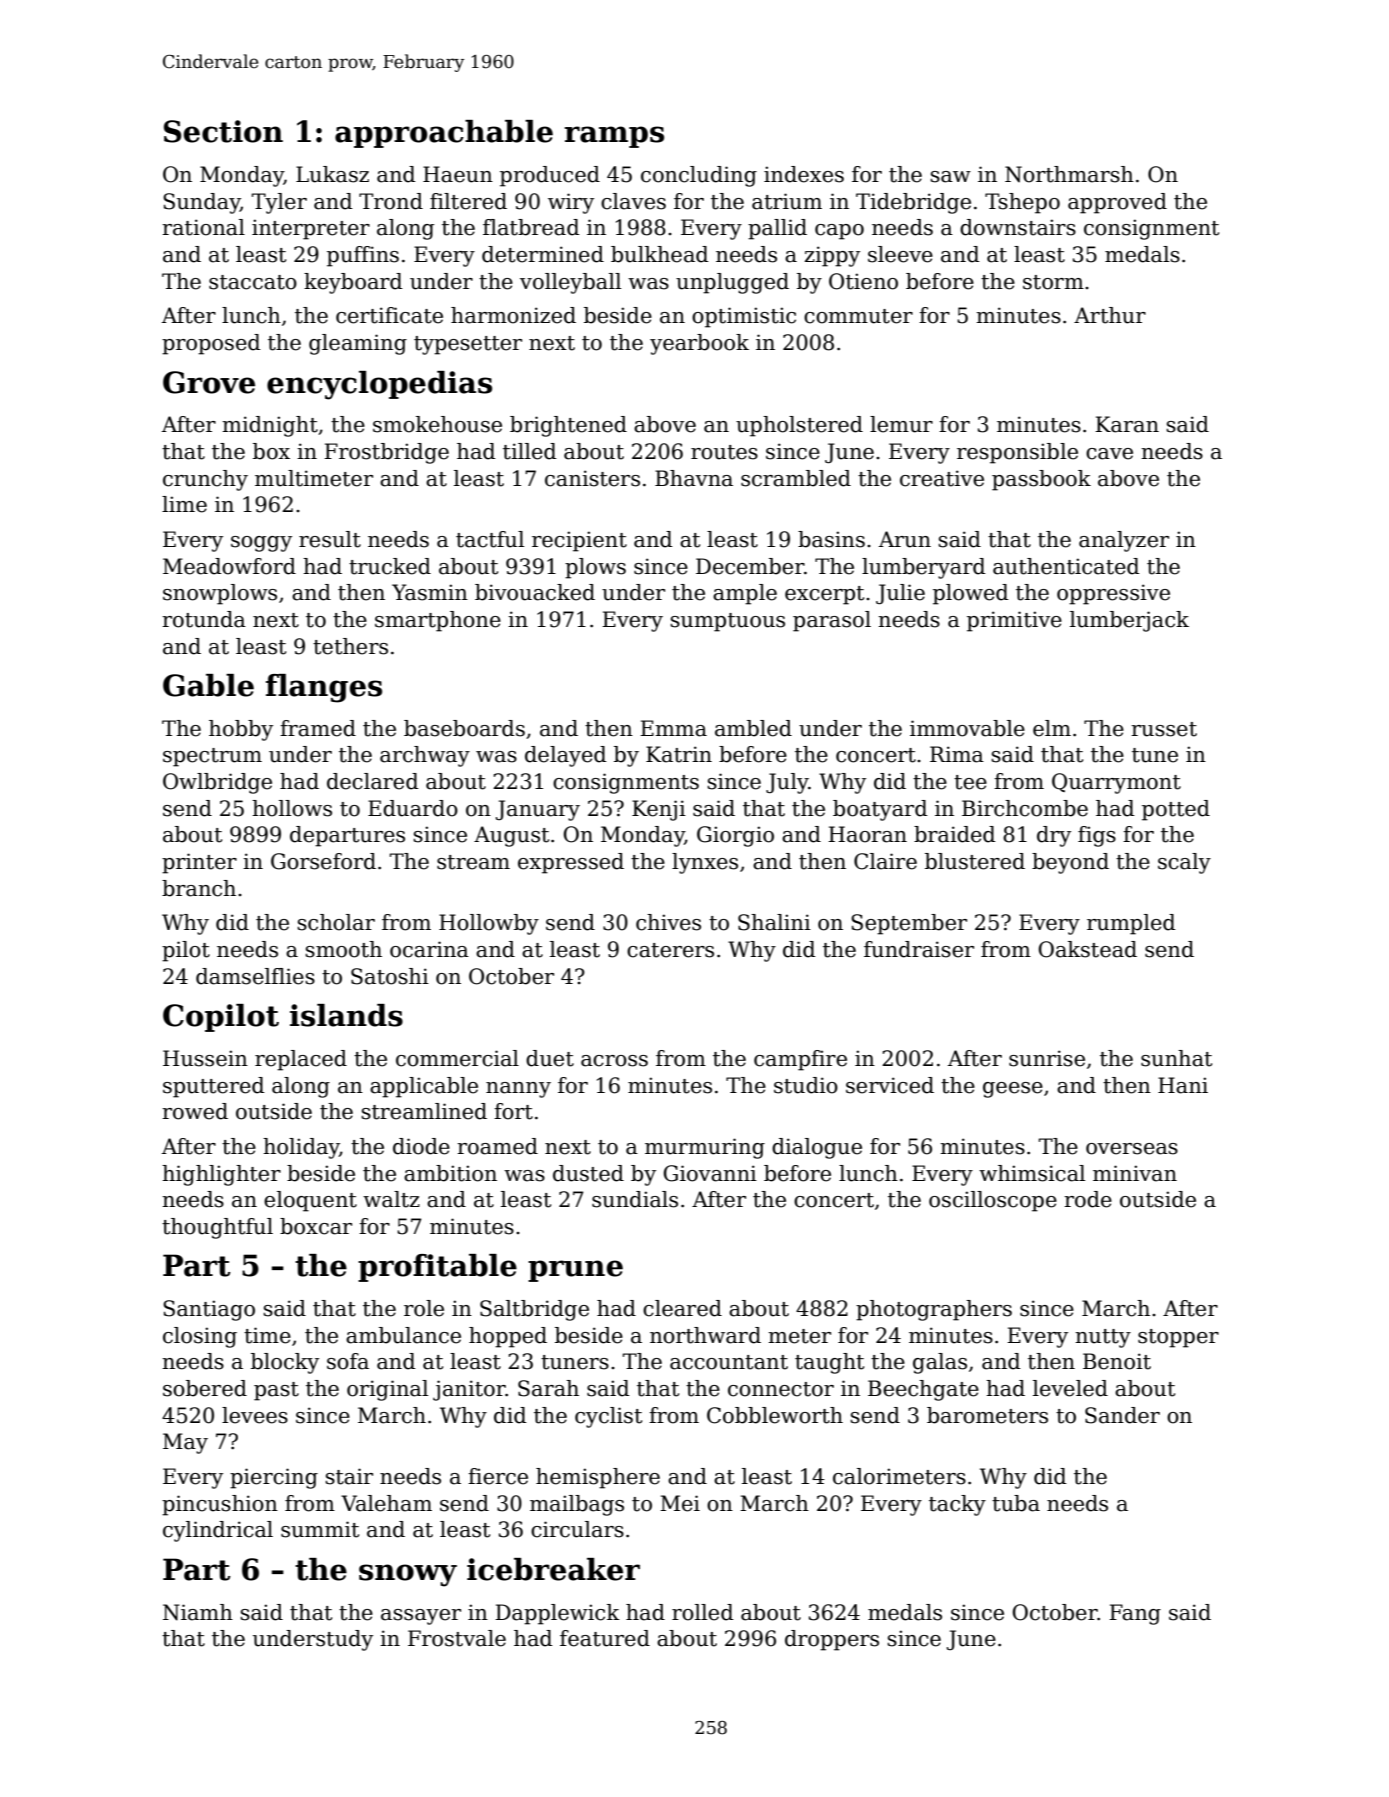 This screenshot has width=1389, height=1797. I want to click on yearbook, so click(699, 344).
